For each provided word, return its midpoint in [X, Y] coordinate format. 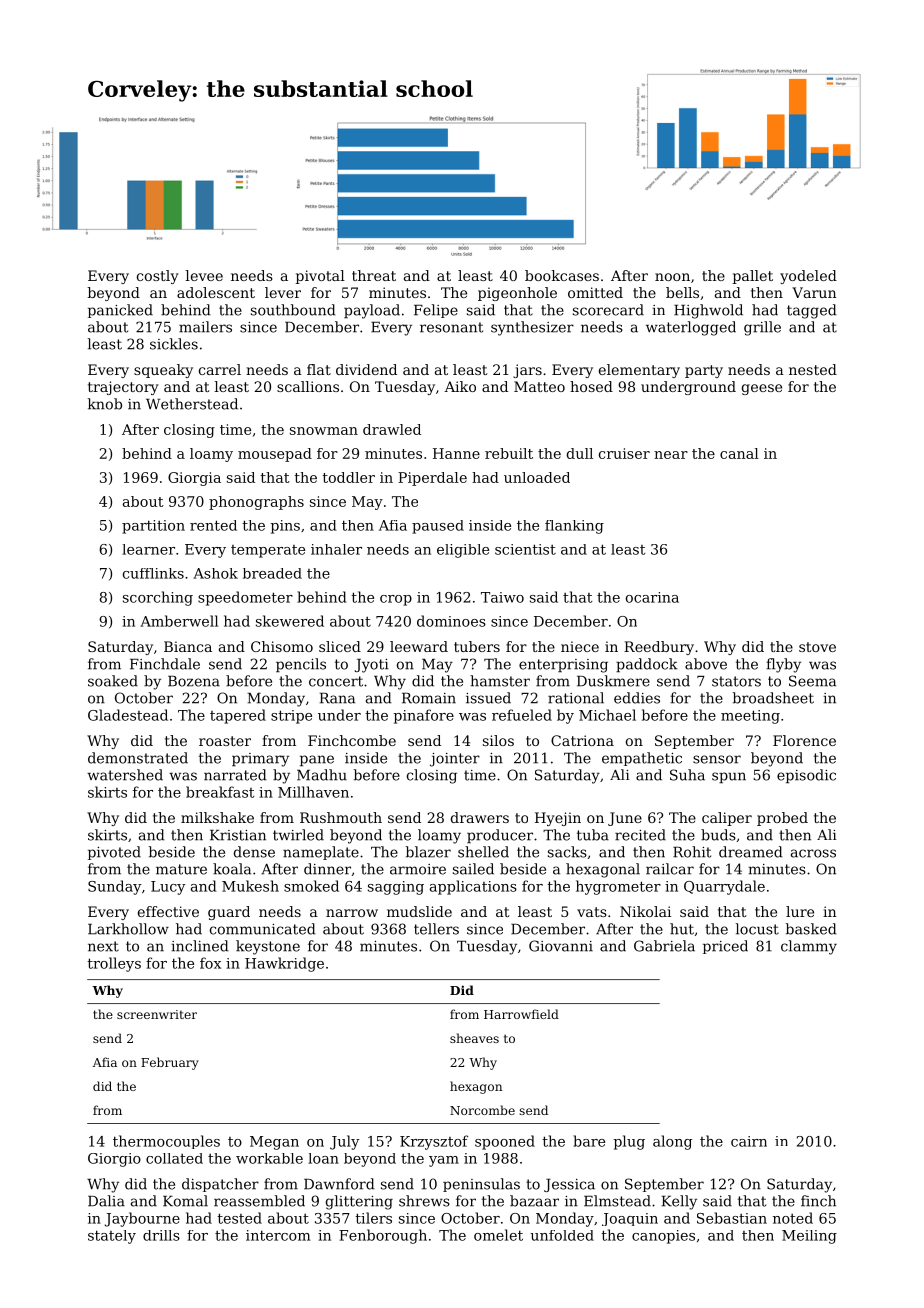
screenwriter [157, 1014]
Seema [812, 681]
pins [285, 527]
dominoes [451, 621]
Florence [804, 740]
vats [592, 912]
